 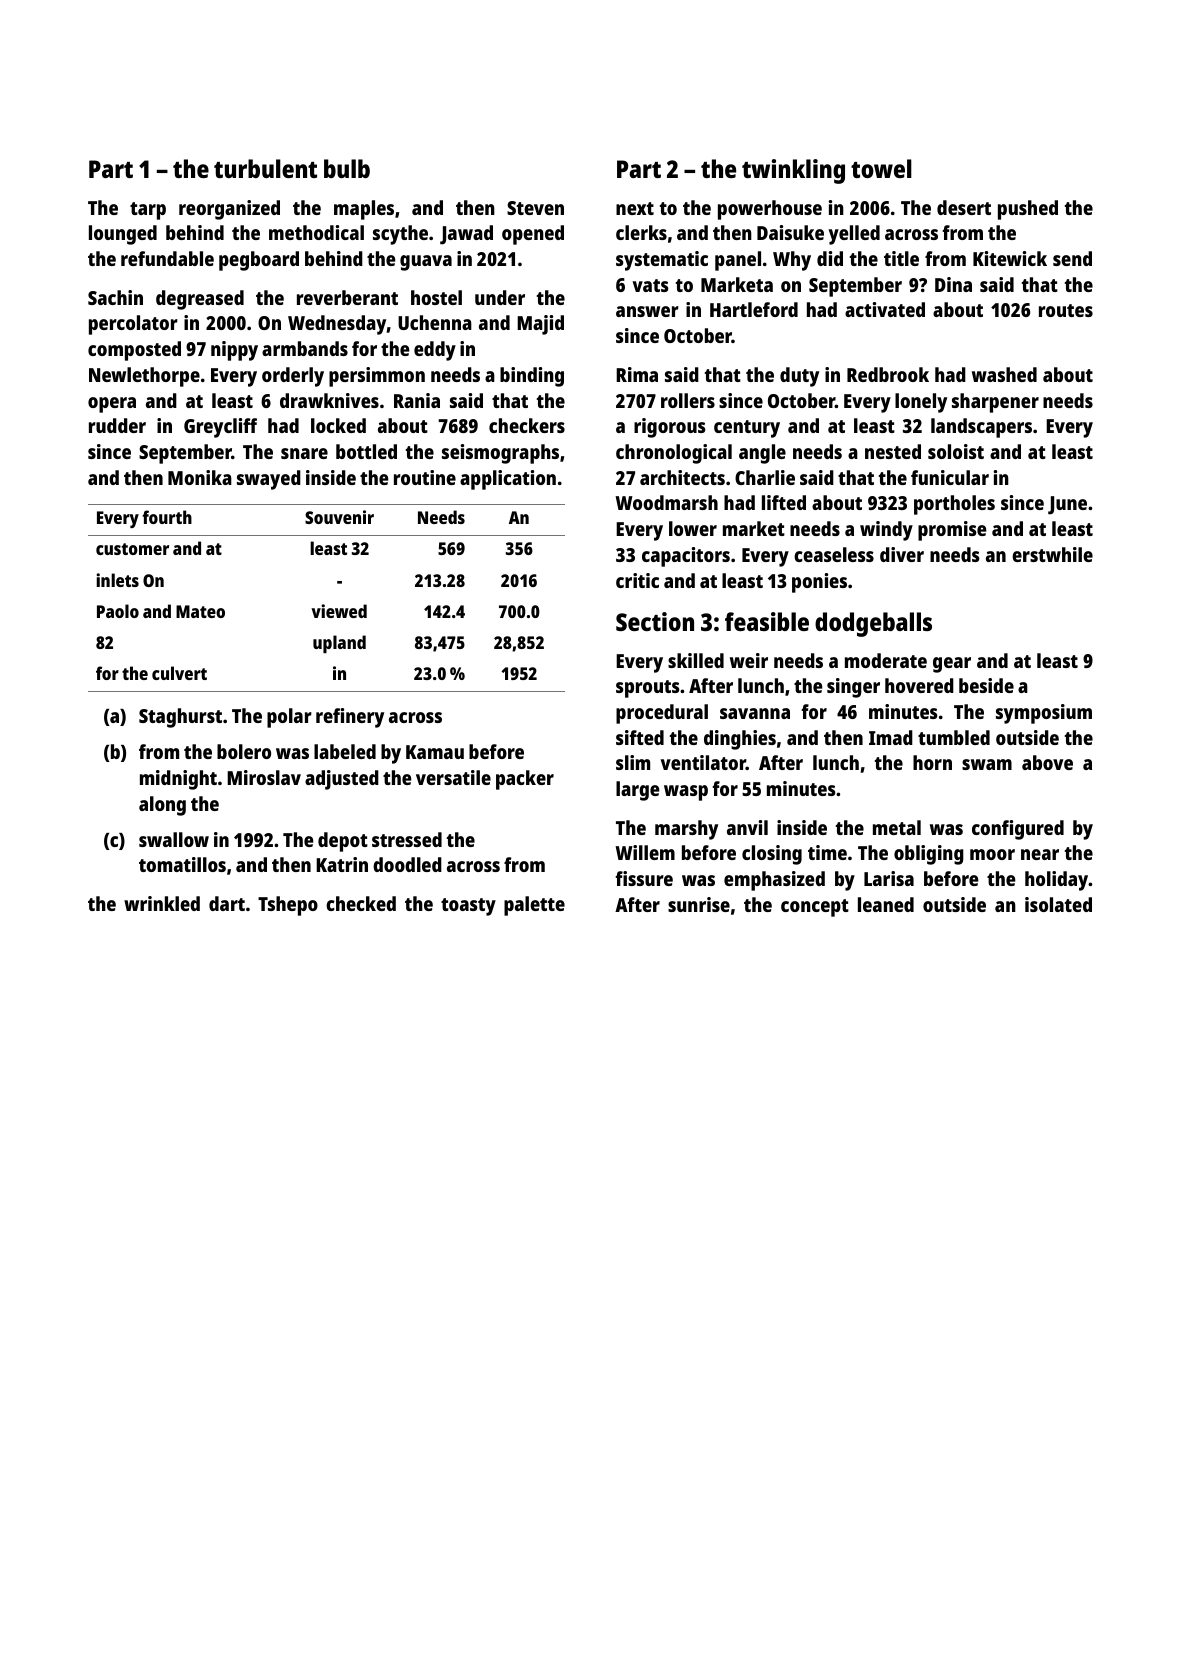 What do you see at coordinates (953, 284) in the image?
I see `Dina` at bounding box center [953, 284].
